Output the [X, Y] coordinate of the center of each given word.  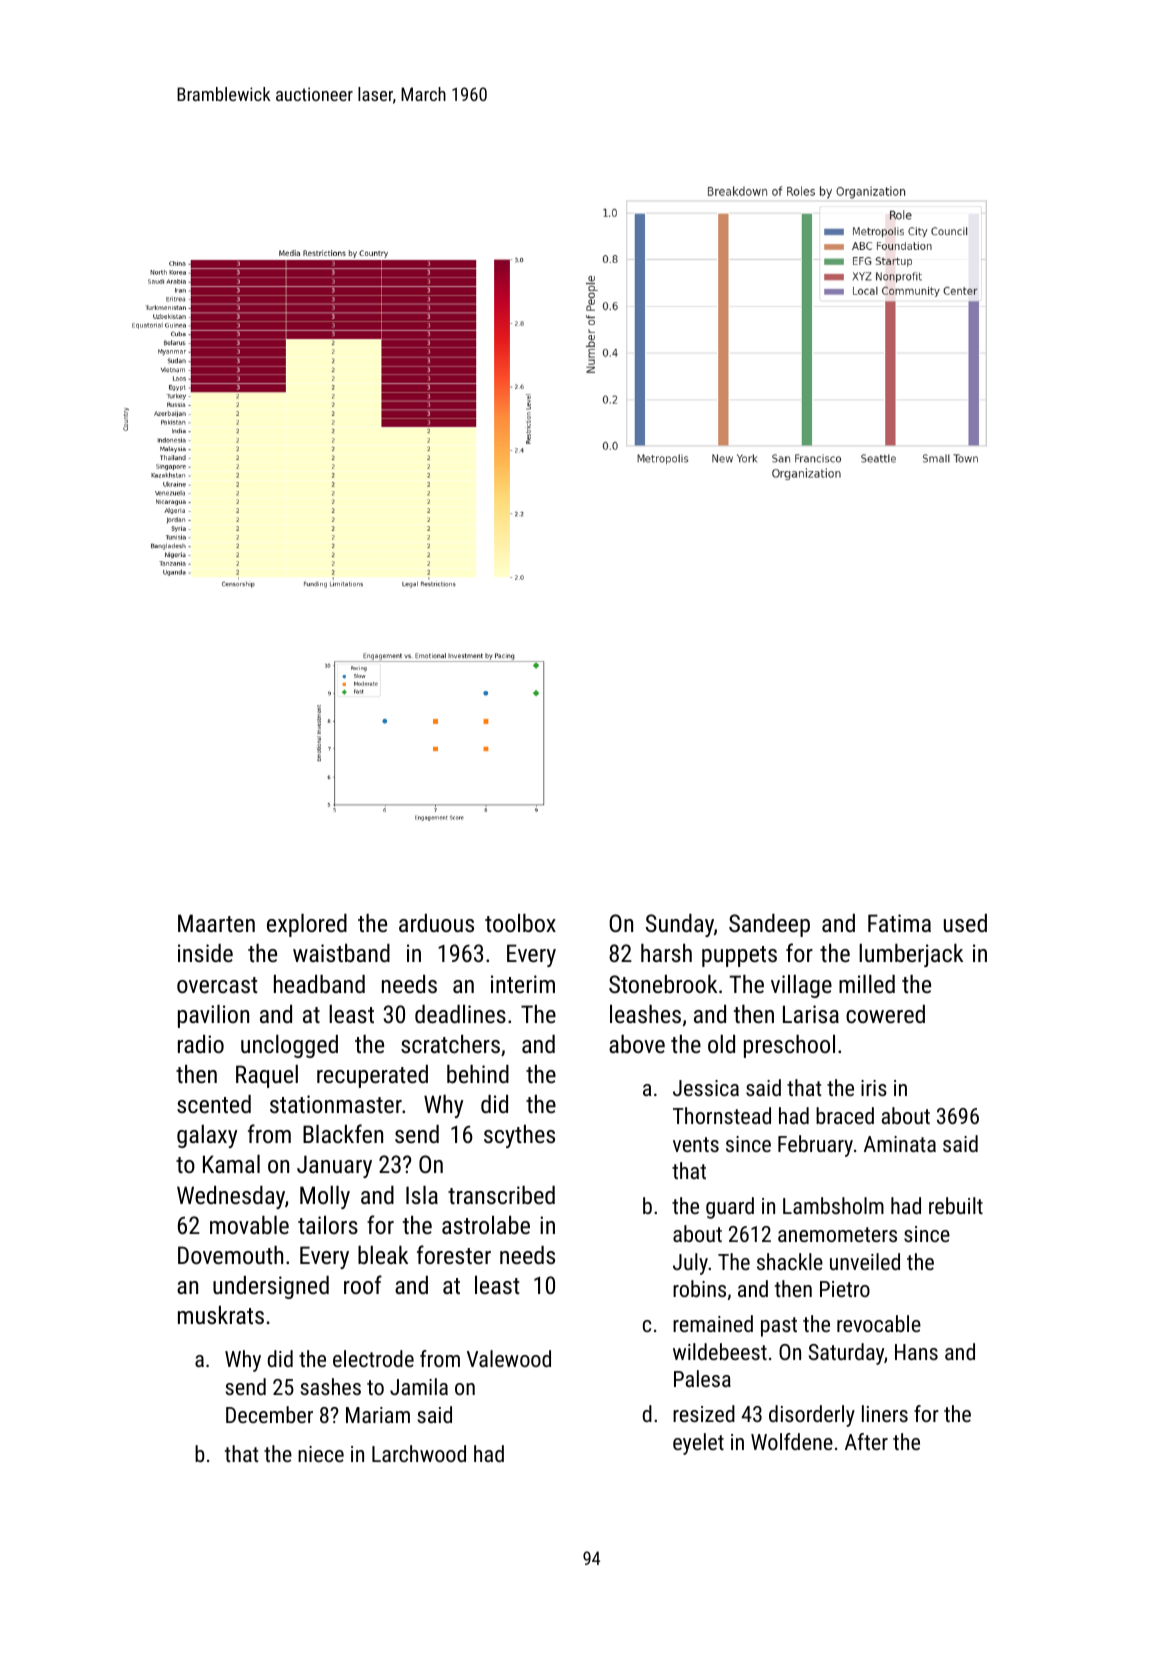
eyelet [698, 1444]
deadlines [460, 1014]
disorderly [812, 1416]
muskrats [221, 1315]
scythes [519, 1136]
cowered [885, 1014]
